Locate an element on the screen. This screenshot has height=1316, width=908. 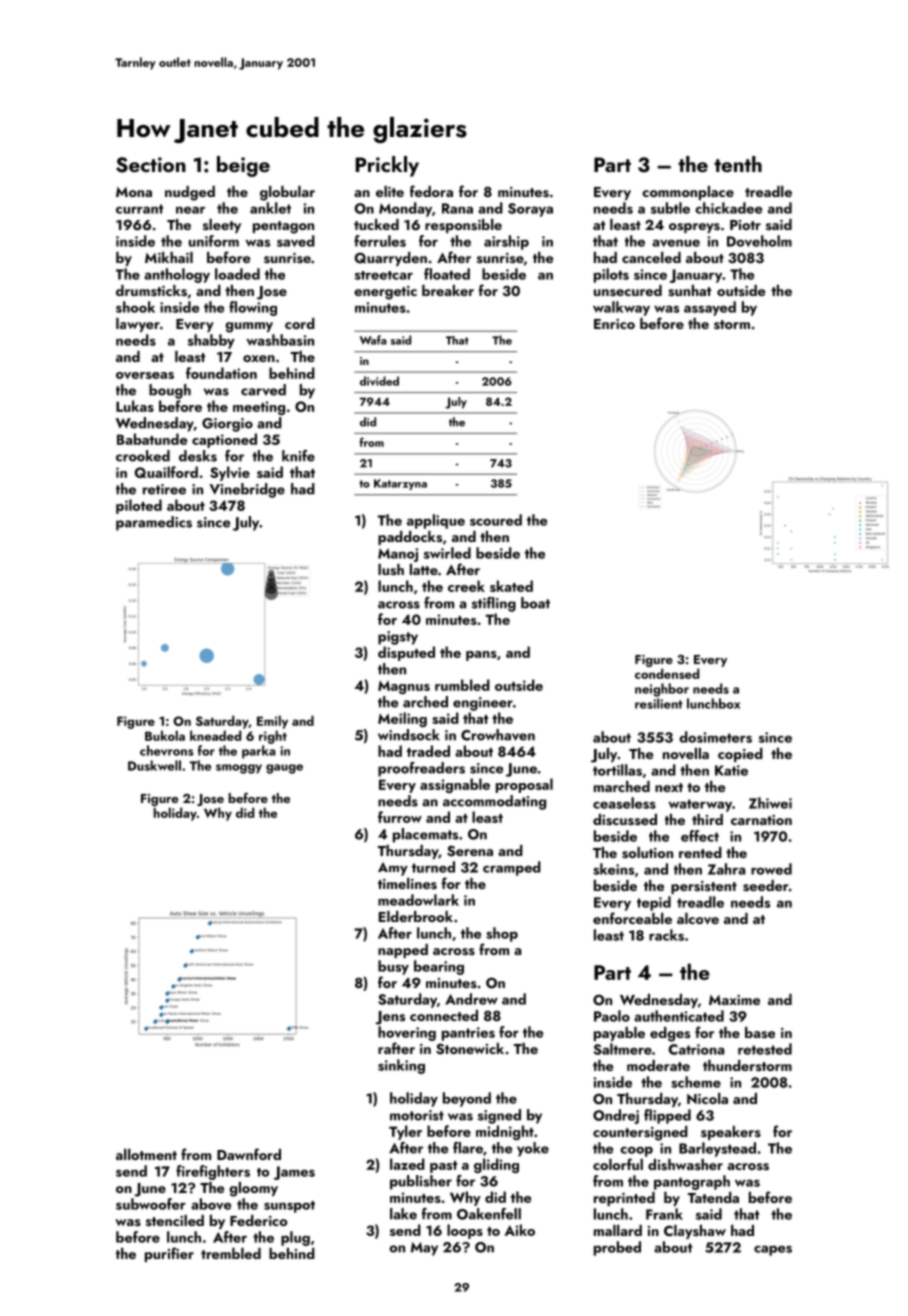
firefighters is located at coordinates (213, 1172).
